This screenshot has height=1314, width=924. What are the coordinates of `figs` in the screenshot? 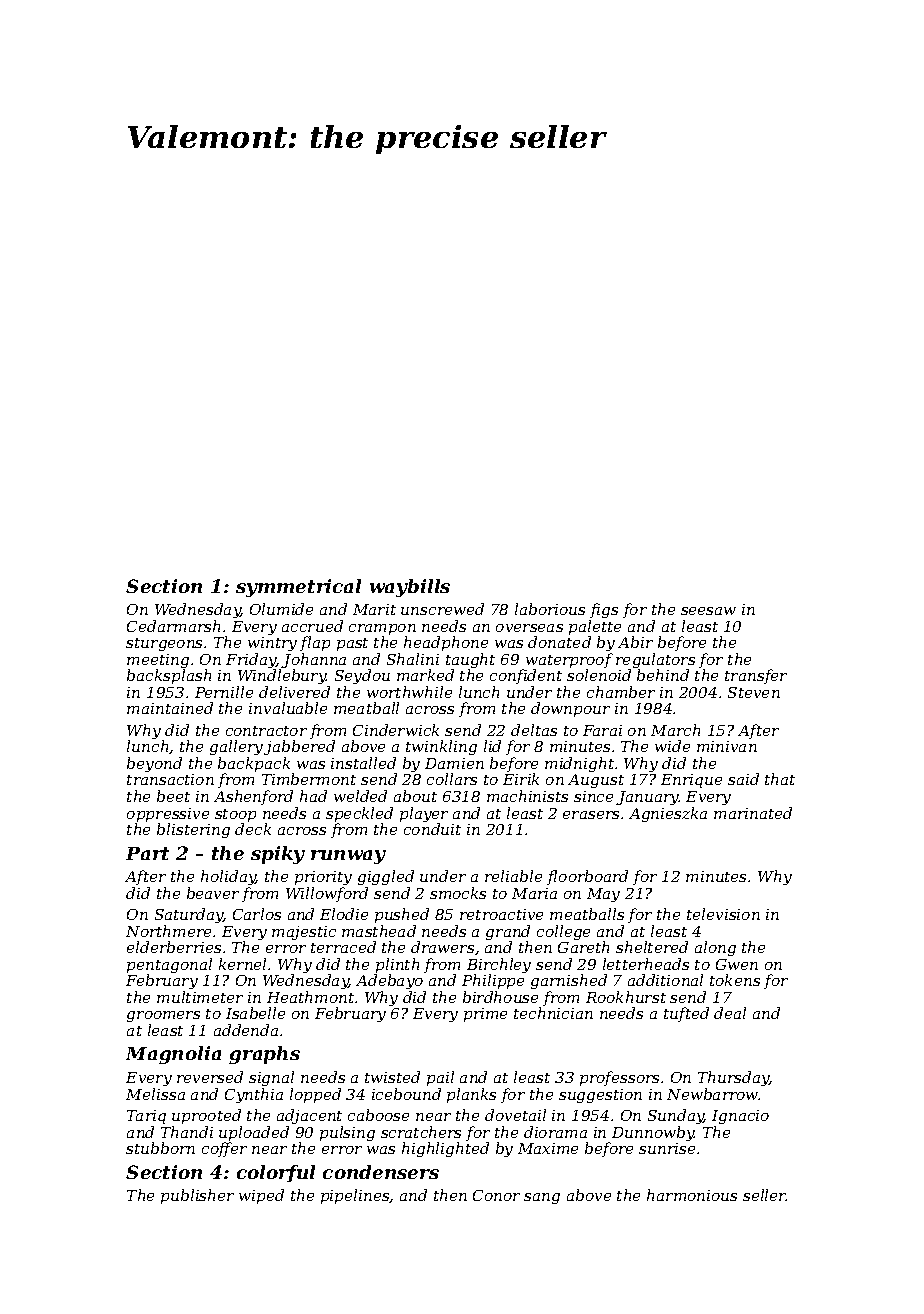 It's located at (604, 610).
